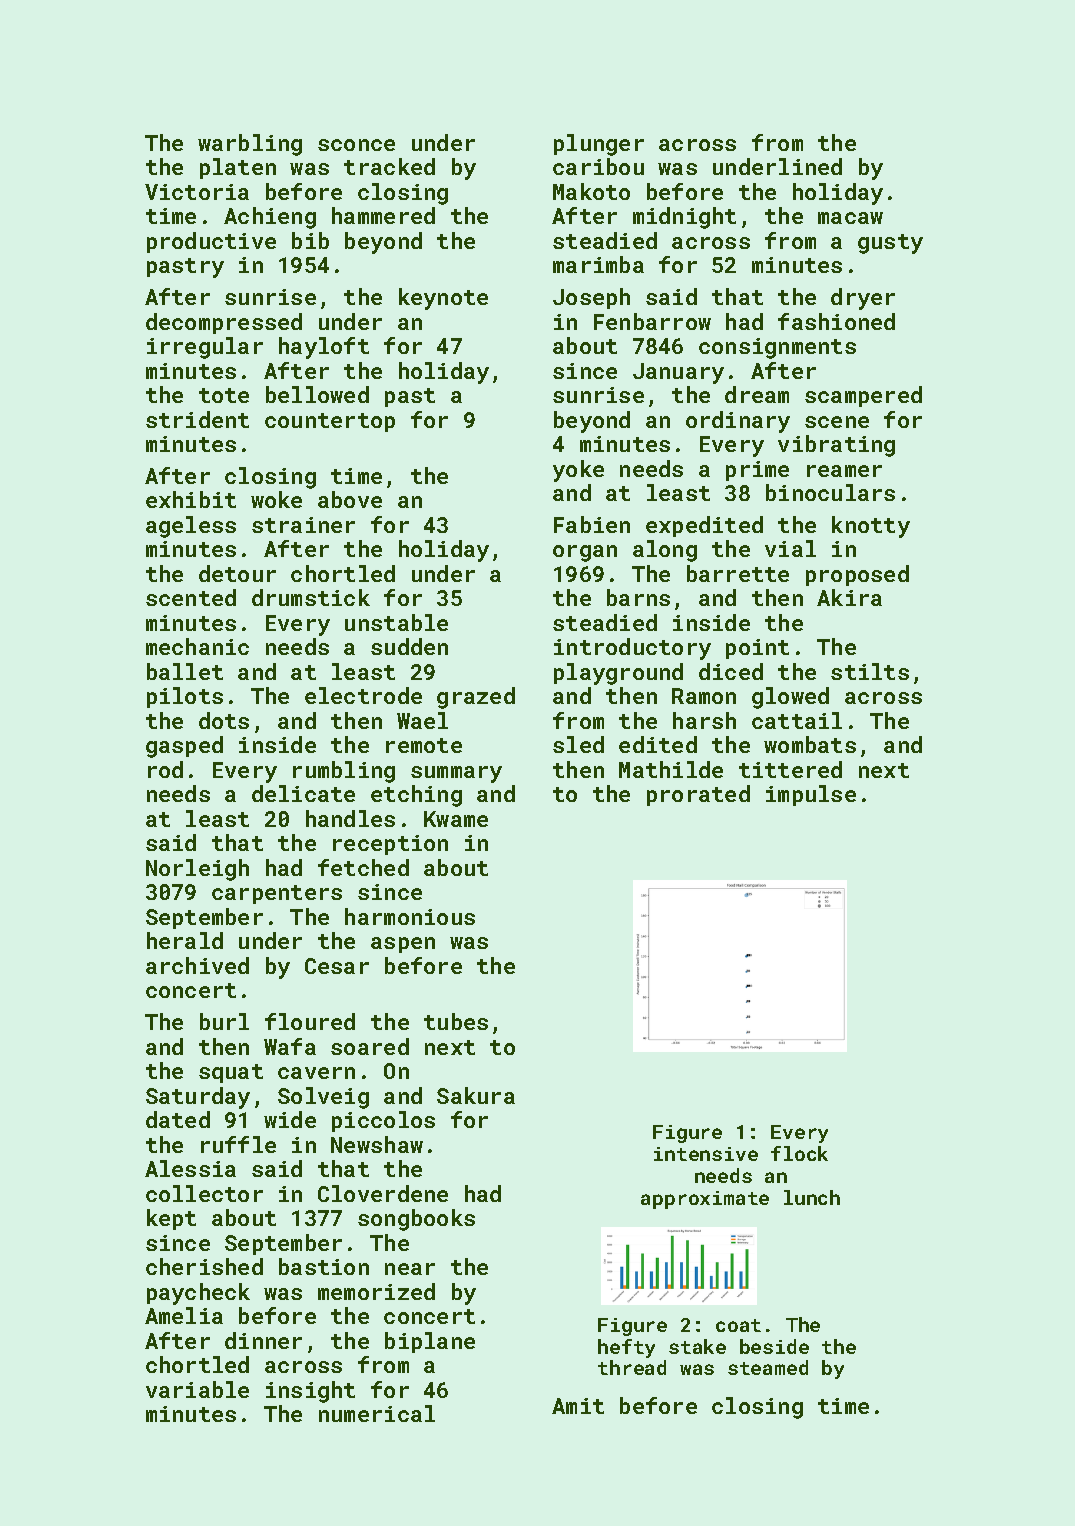 The image size is (1075, 1526). Describe the element at coordinates (599, 145) in the screenshot. I see `plunger` at that location.
